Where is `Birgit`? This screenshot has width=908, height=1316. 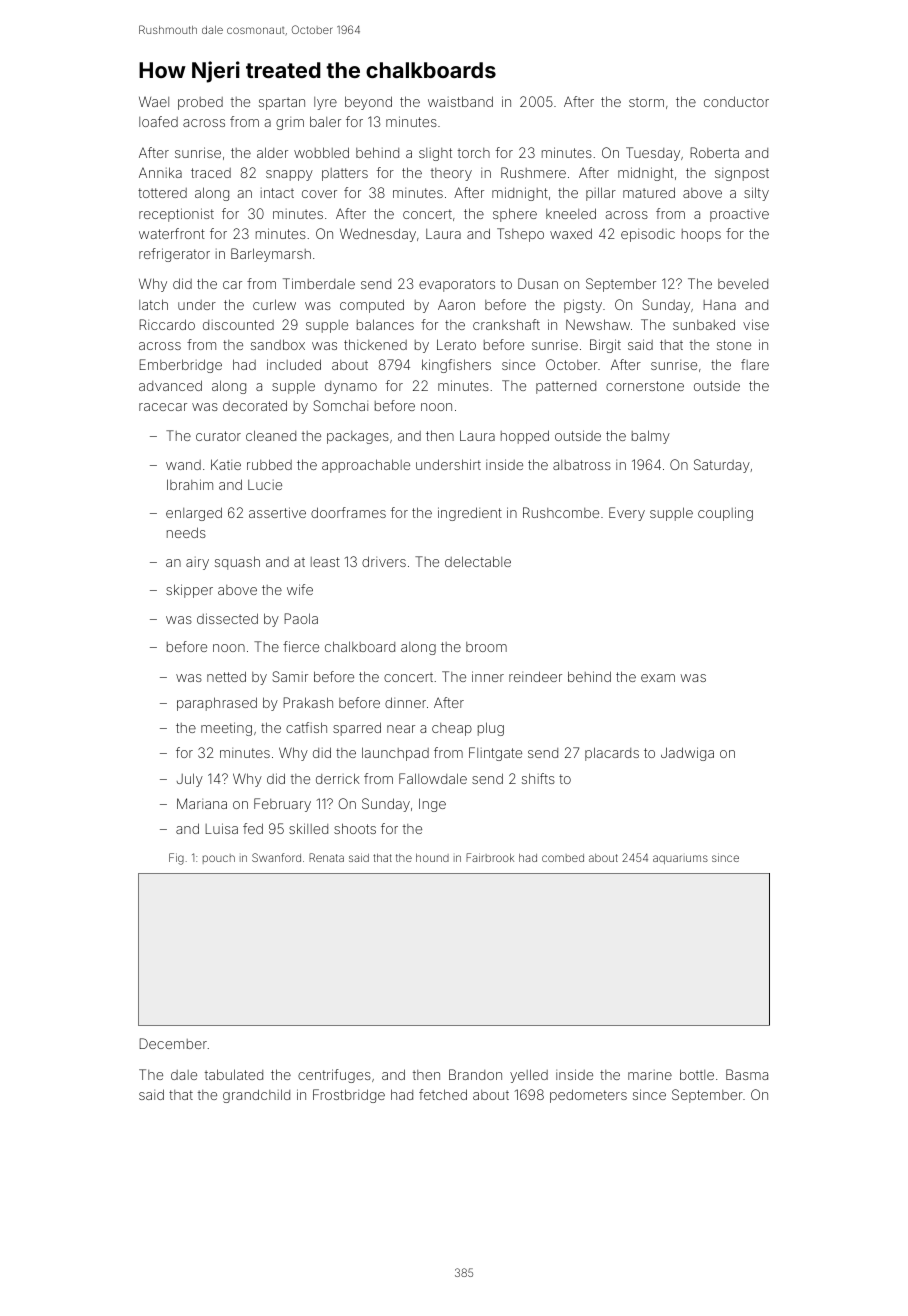
Birgit is located at coordinates (605, 346).
